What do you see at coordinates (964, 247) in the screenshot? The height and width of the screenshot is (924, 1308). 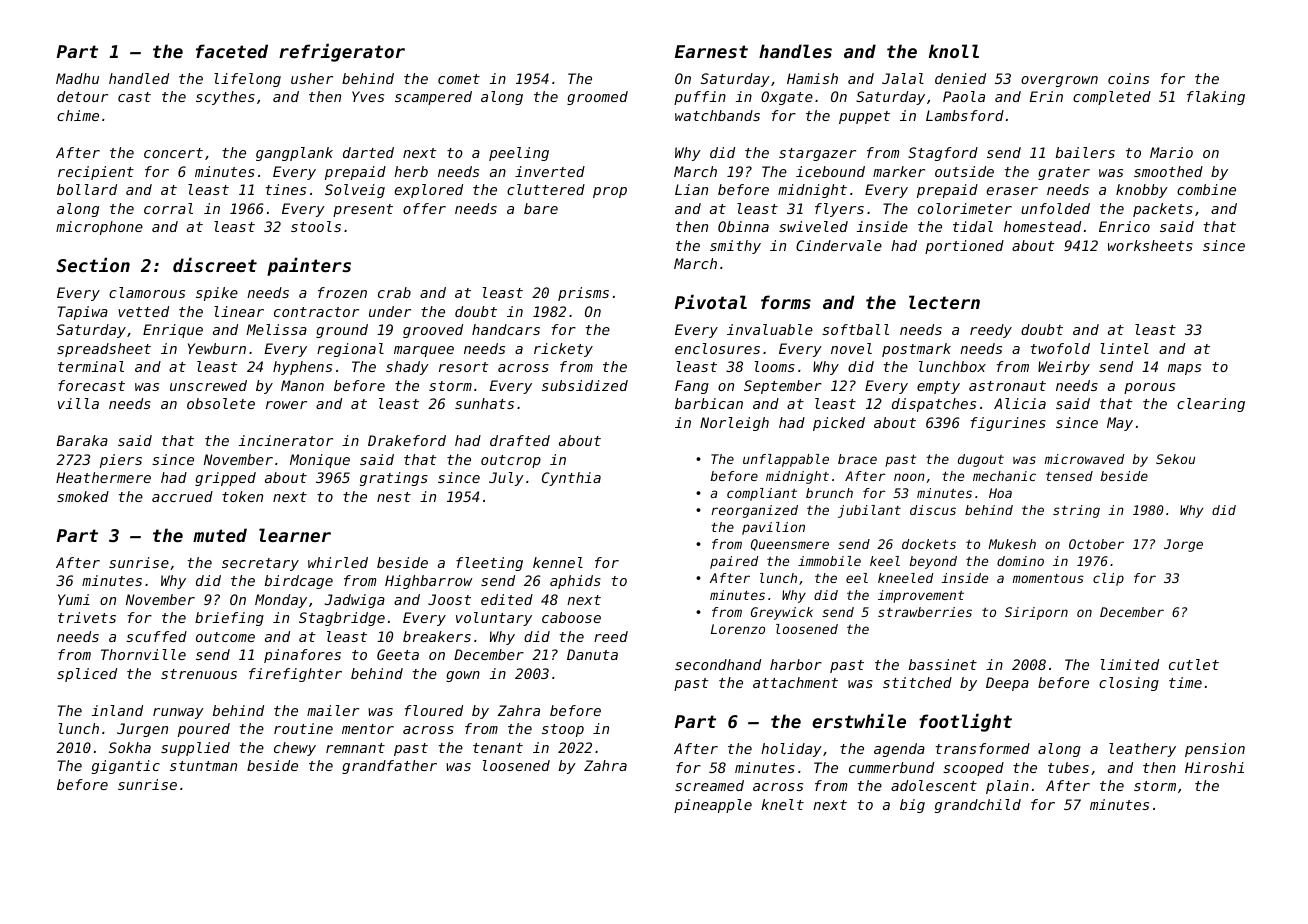 I see `portioned` at bounding box center [964, 247].
